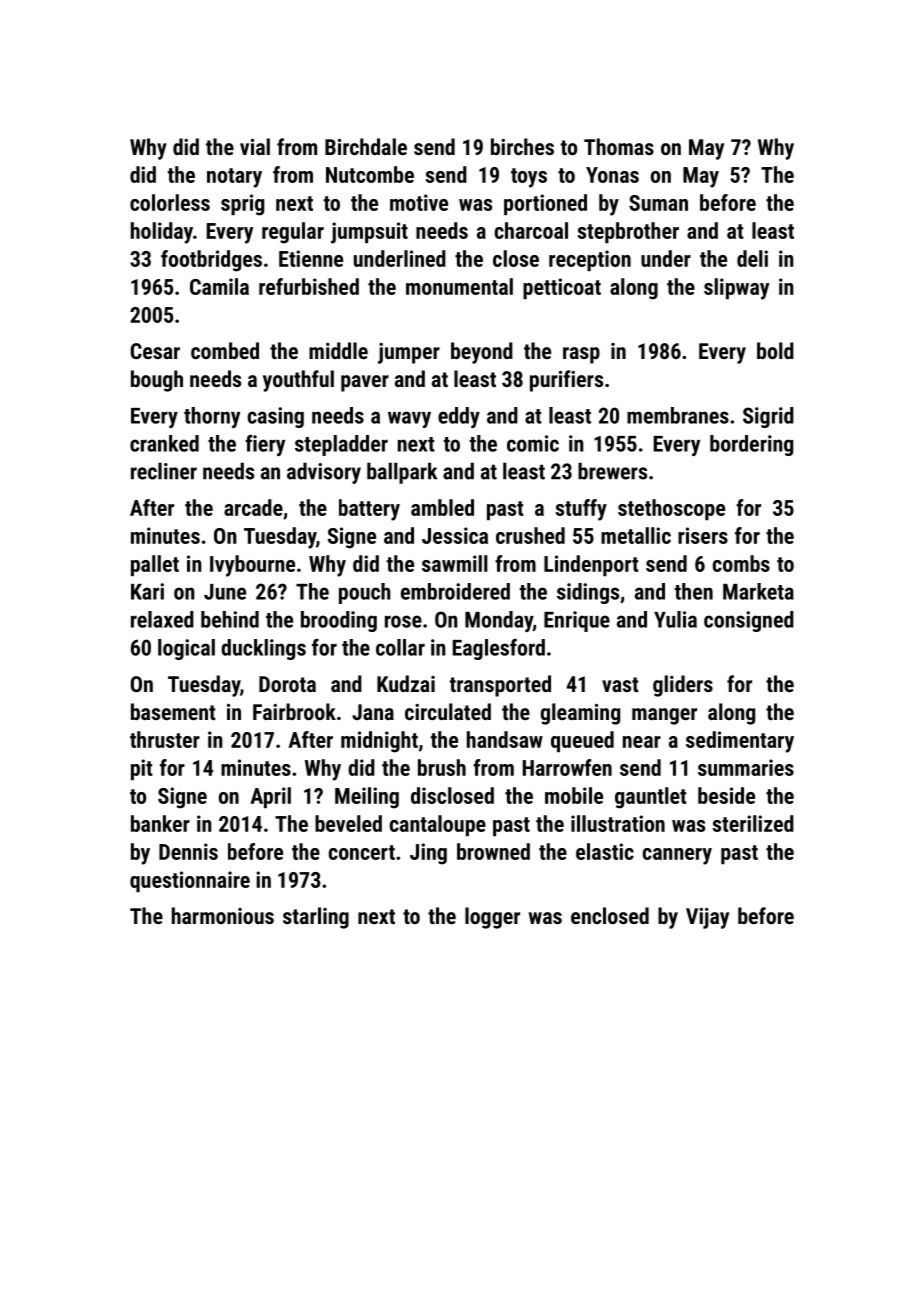 This image has height=1311, width=924. What do you see at coordinates (409, 419) in the image?
I see `wavy` at bounding box center [409, 419].
